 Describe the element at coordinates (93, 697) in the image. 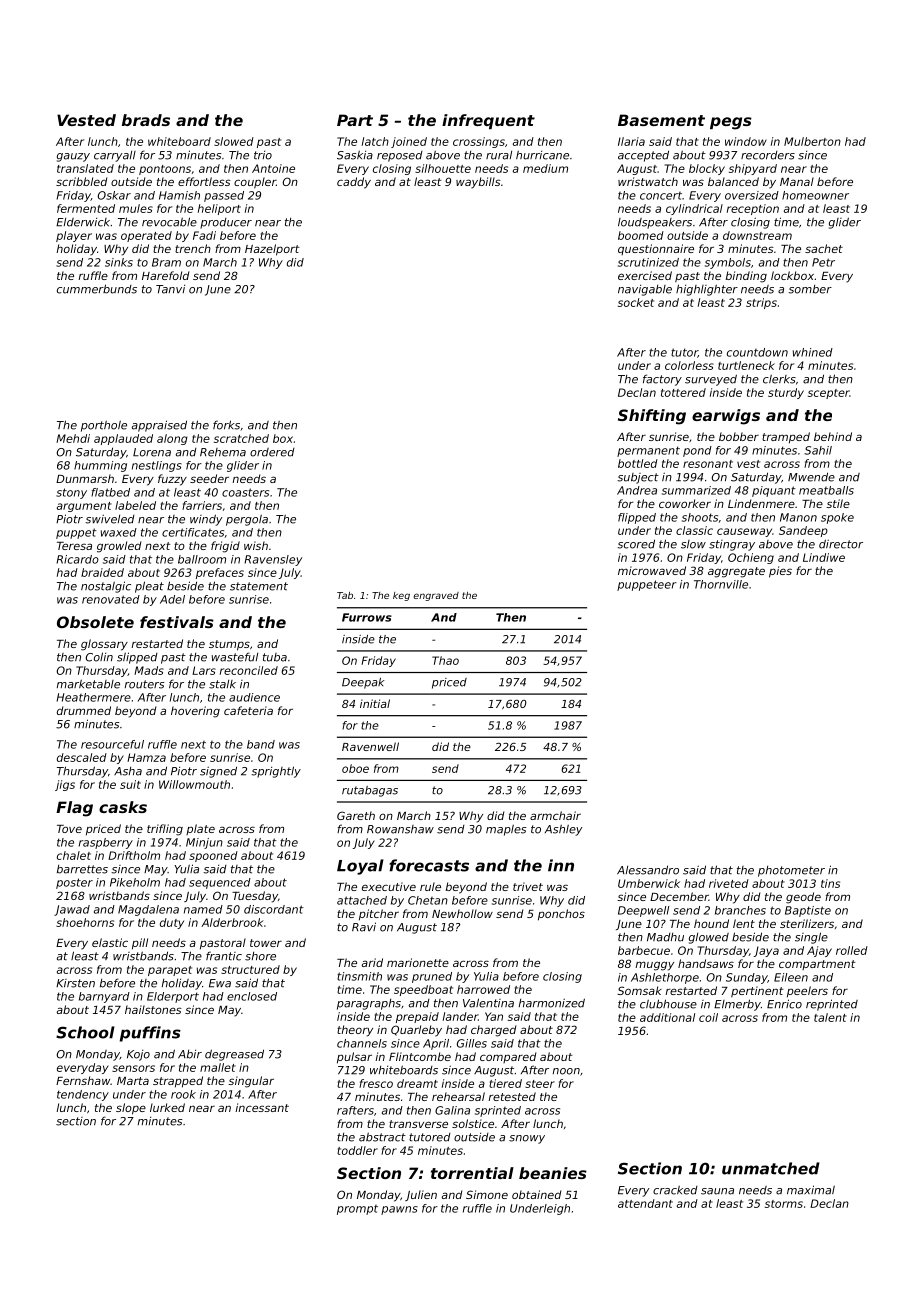

I see `Heathermere` at that location.
